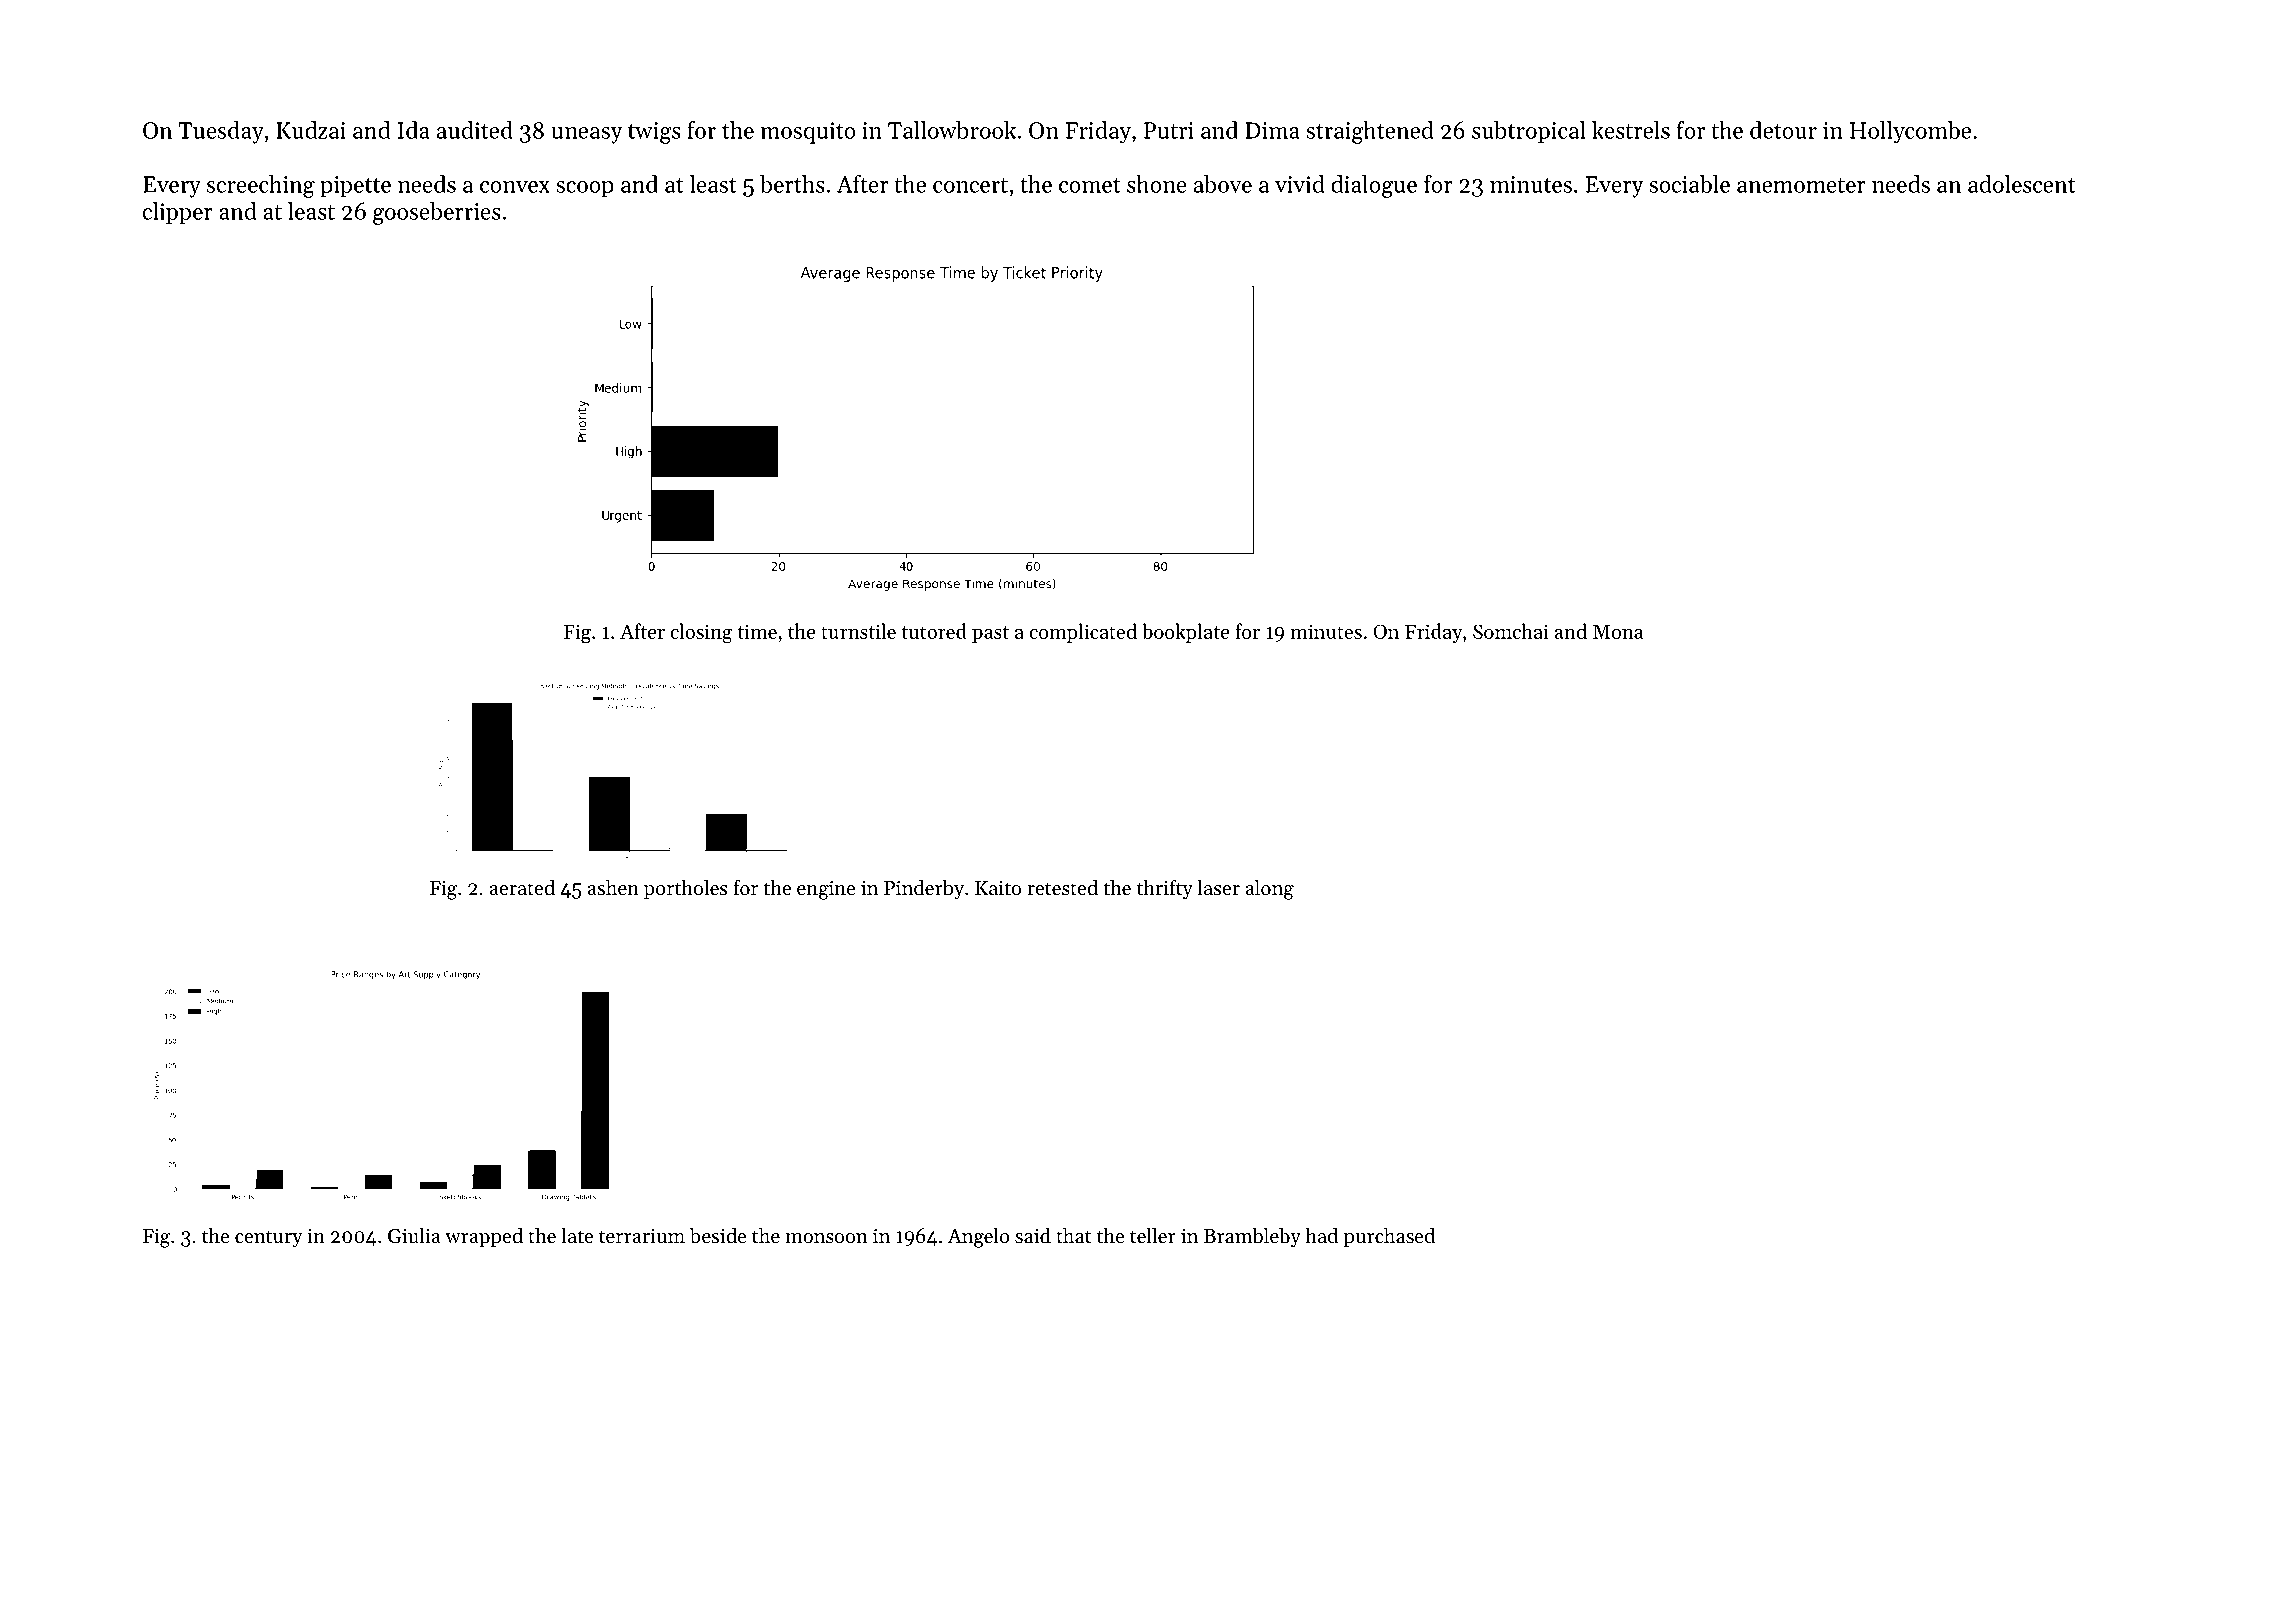 Image resolution: width=2292 pixels, height=1620 pixels. I want to click on wrapped, so click(484, 1237).
